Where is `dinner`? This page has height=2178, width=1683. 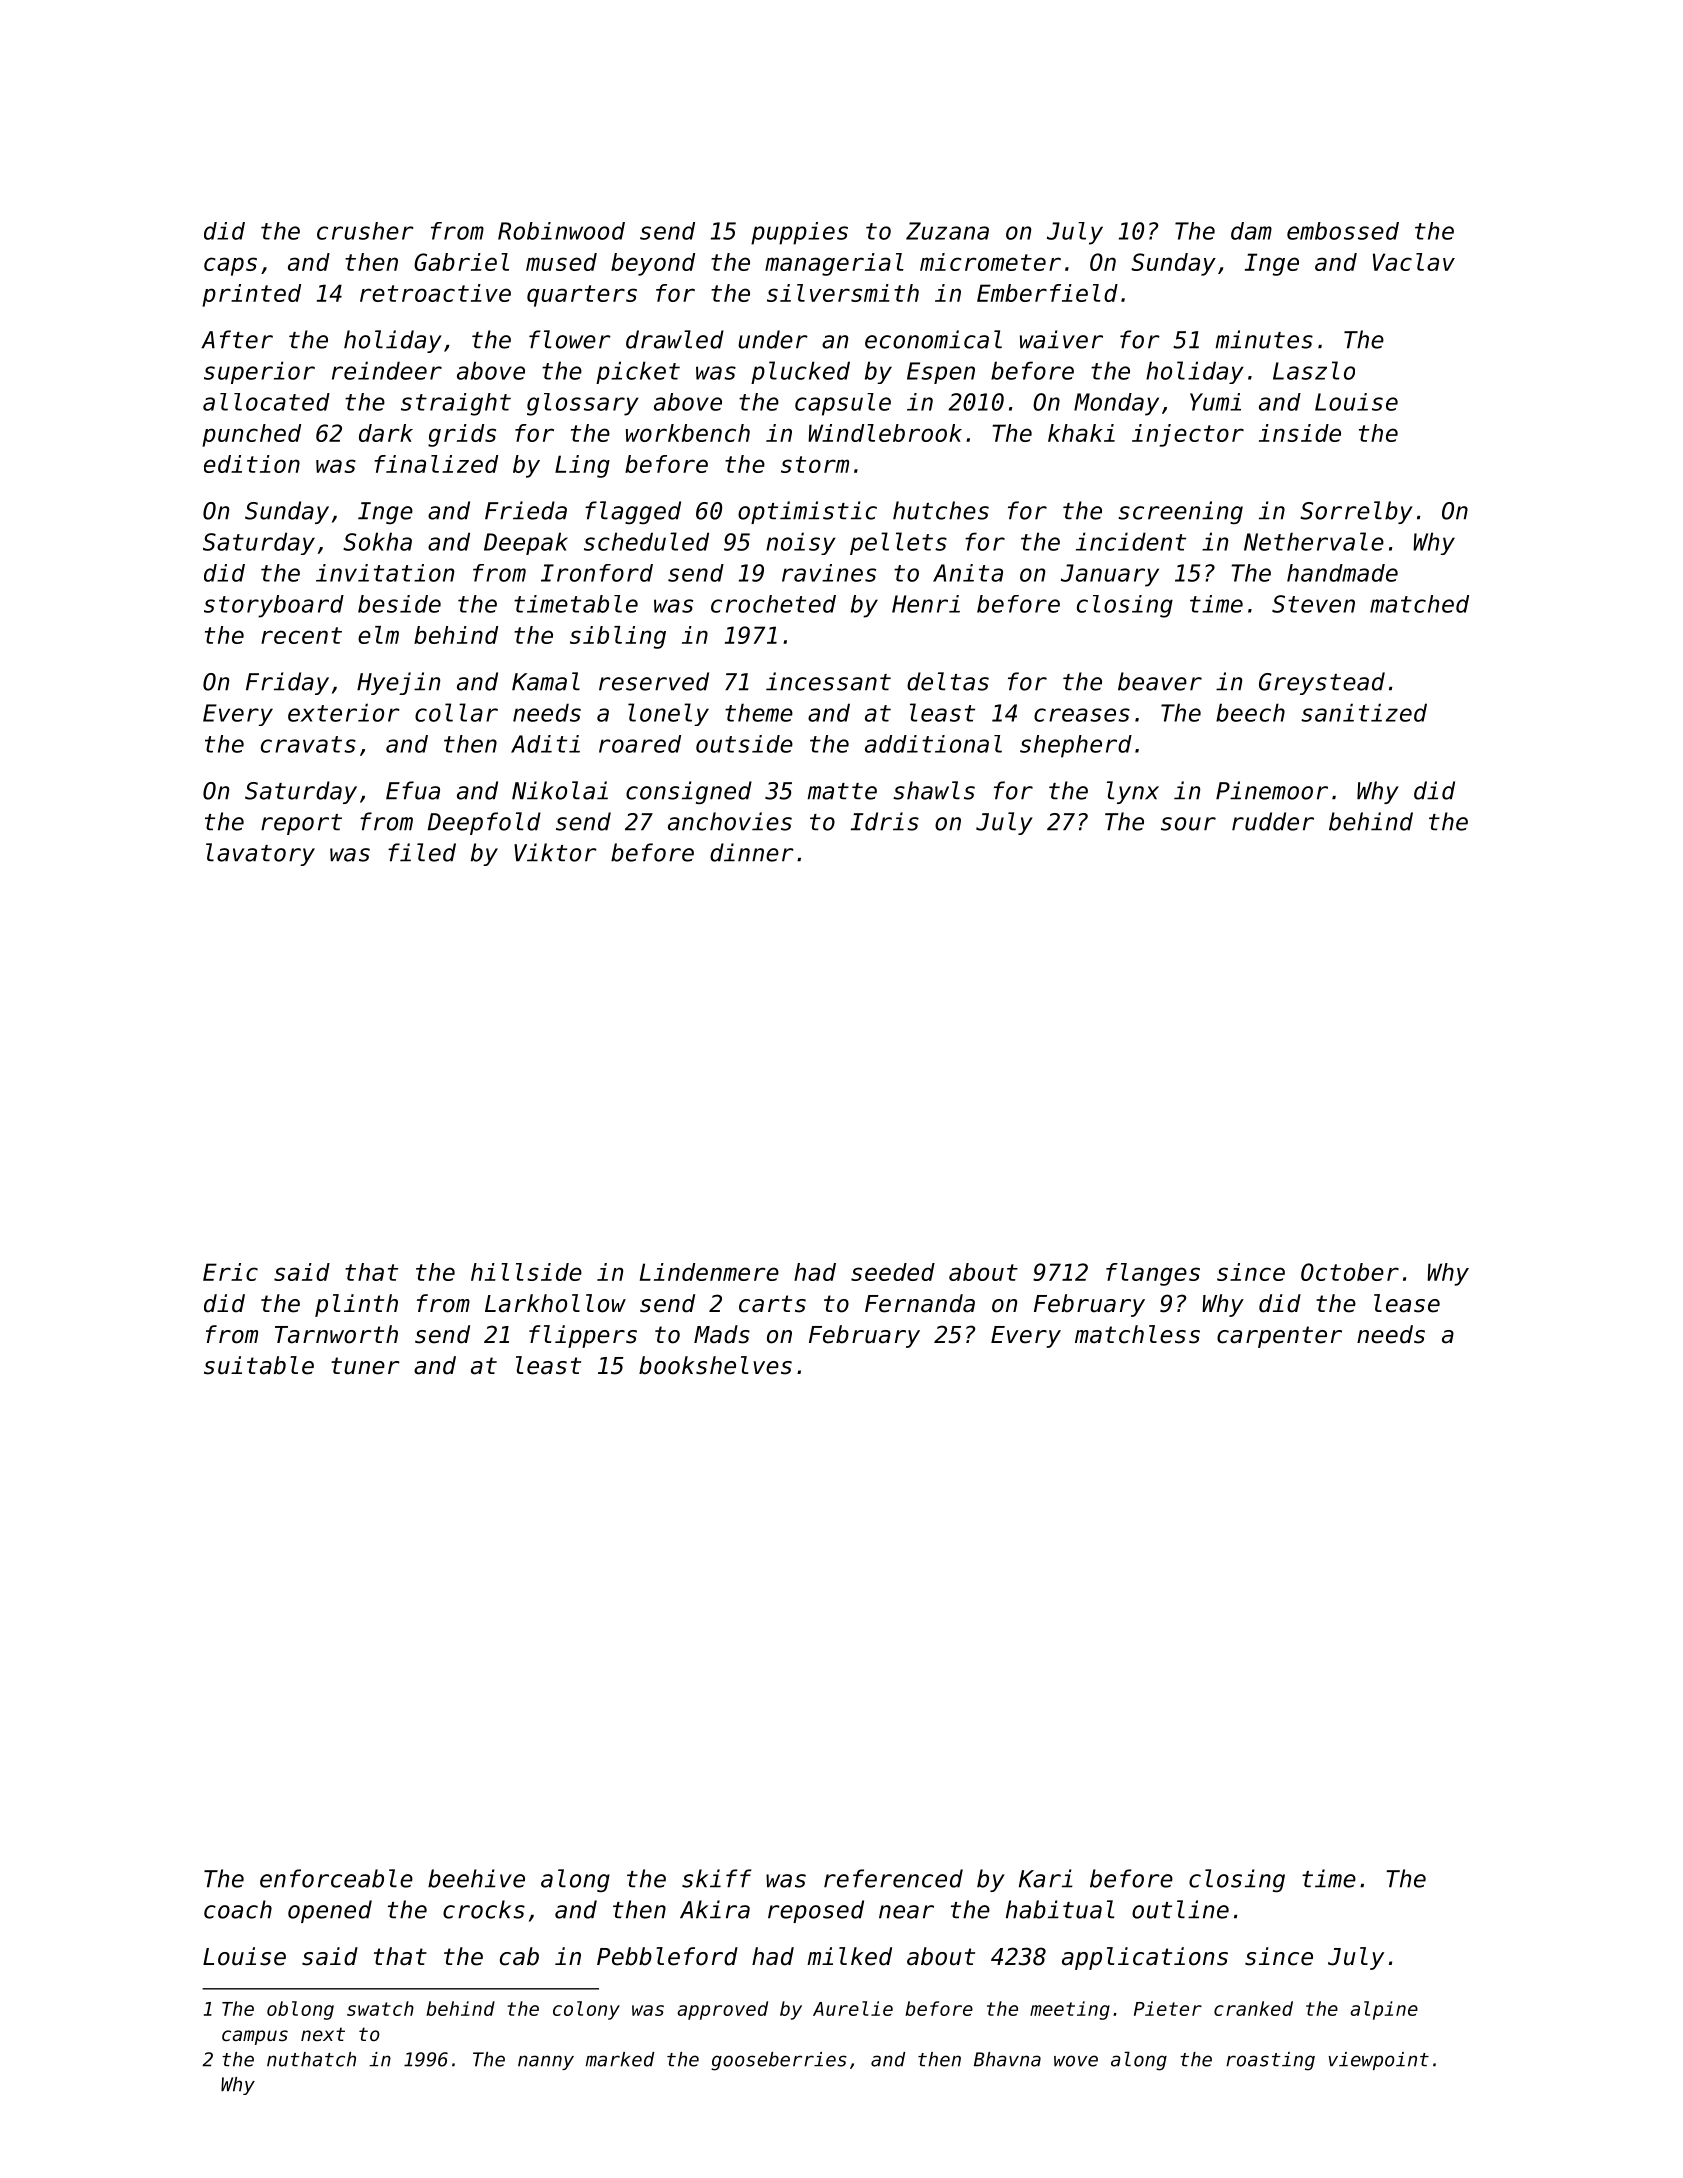 dinner is located at coordinates (752, 852).
